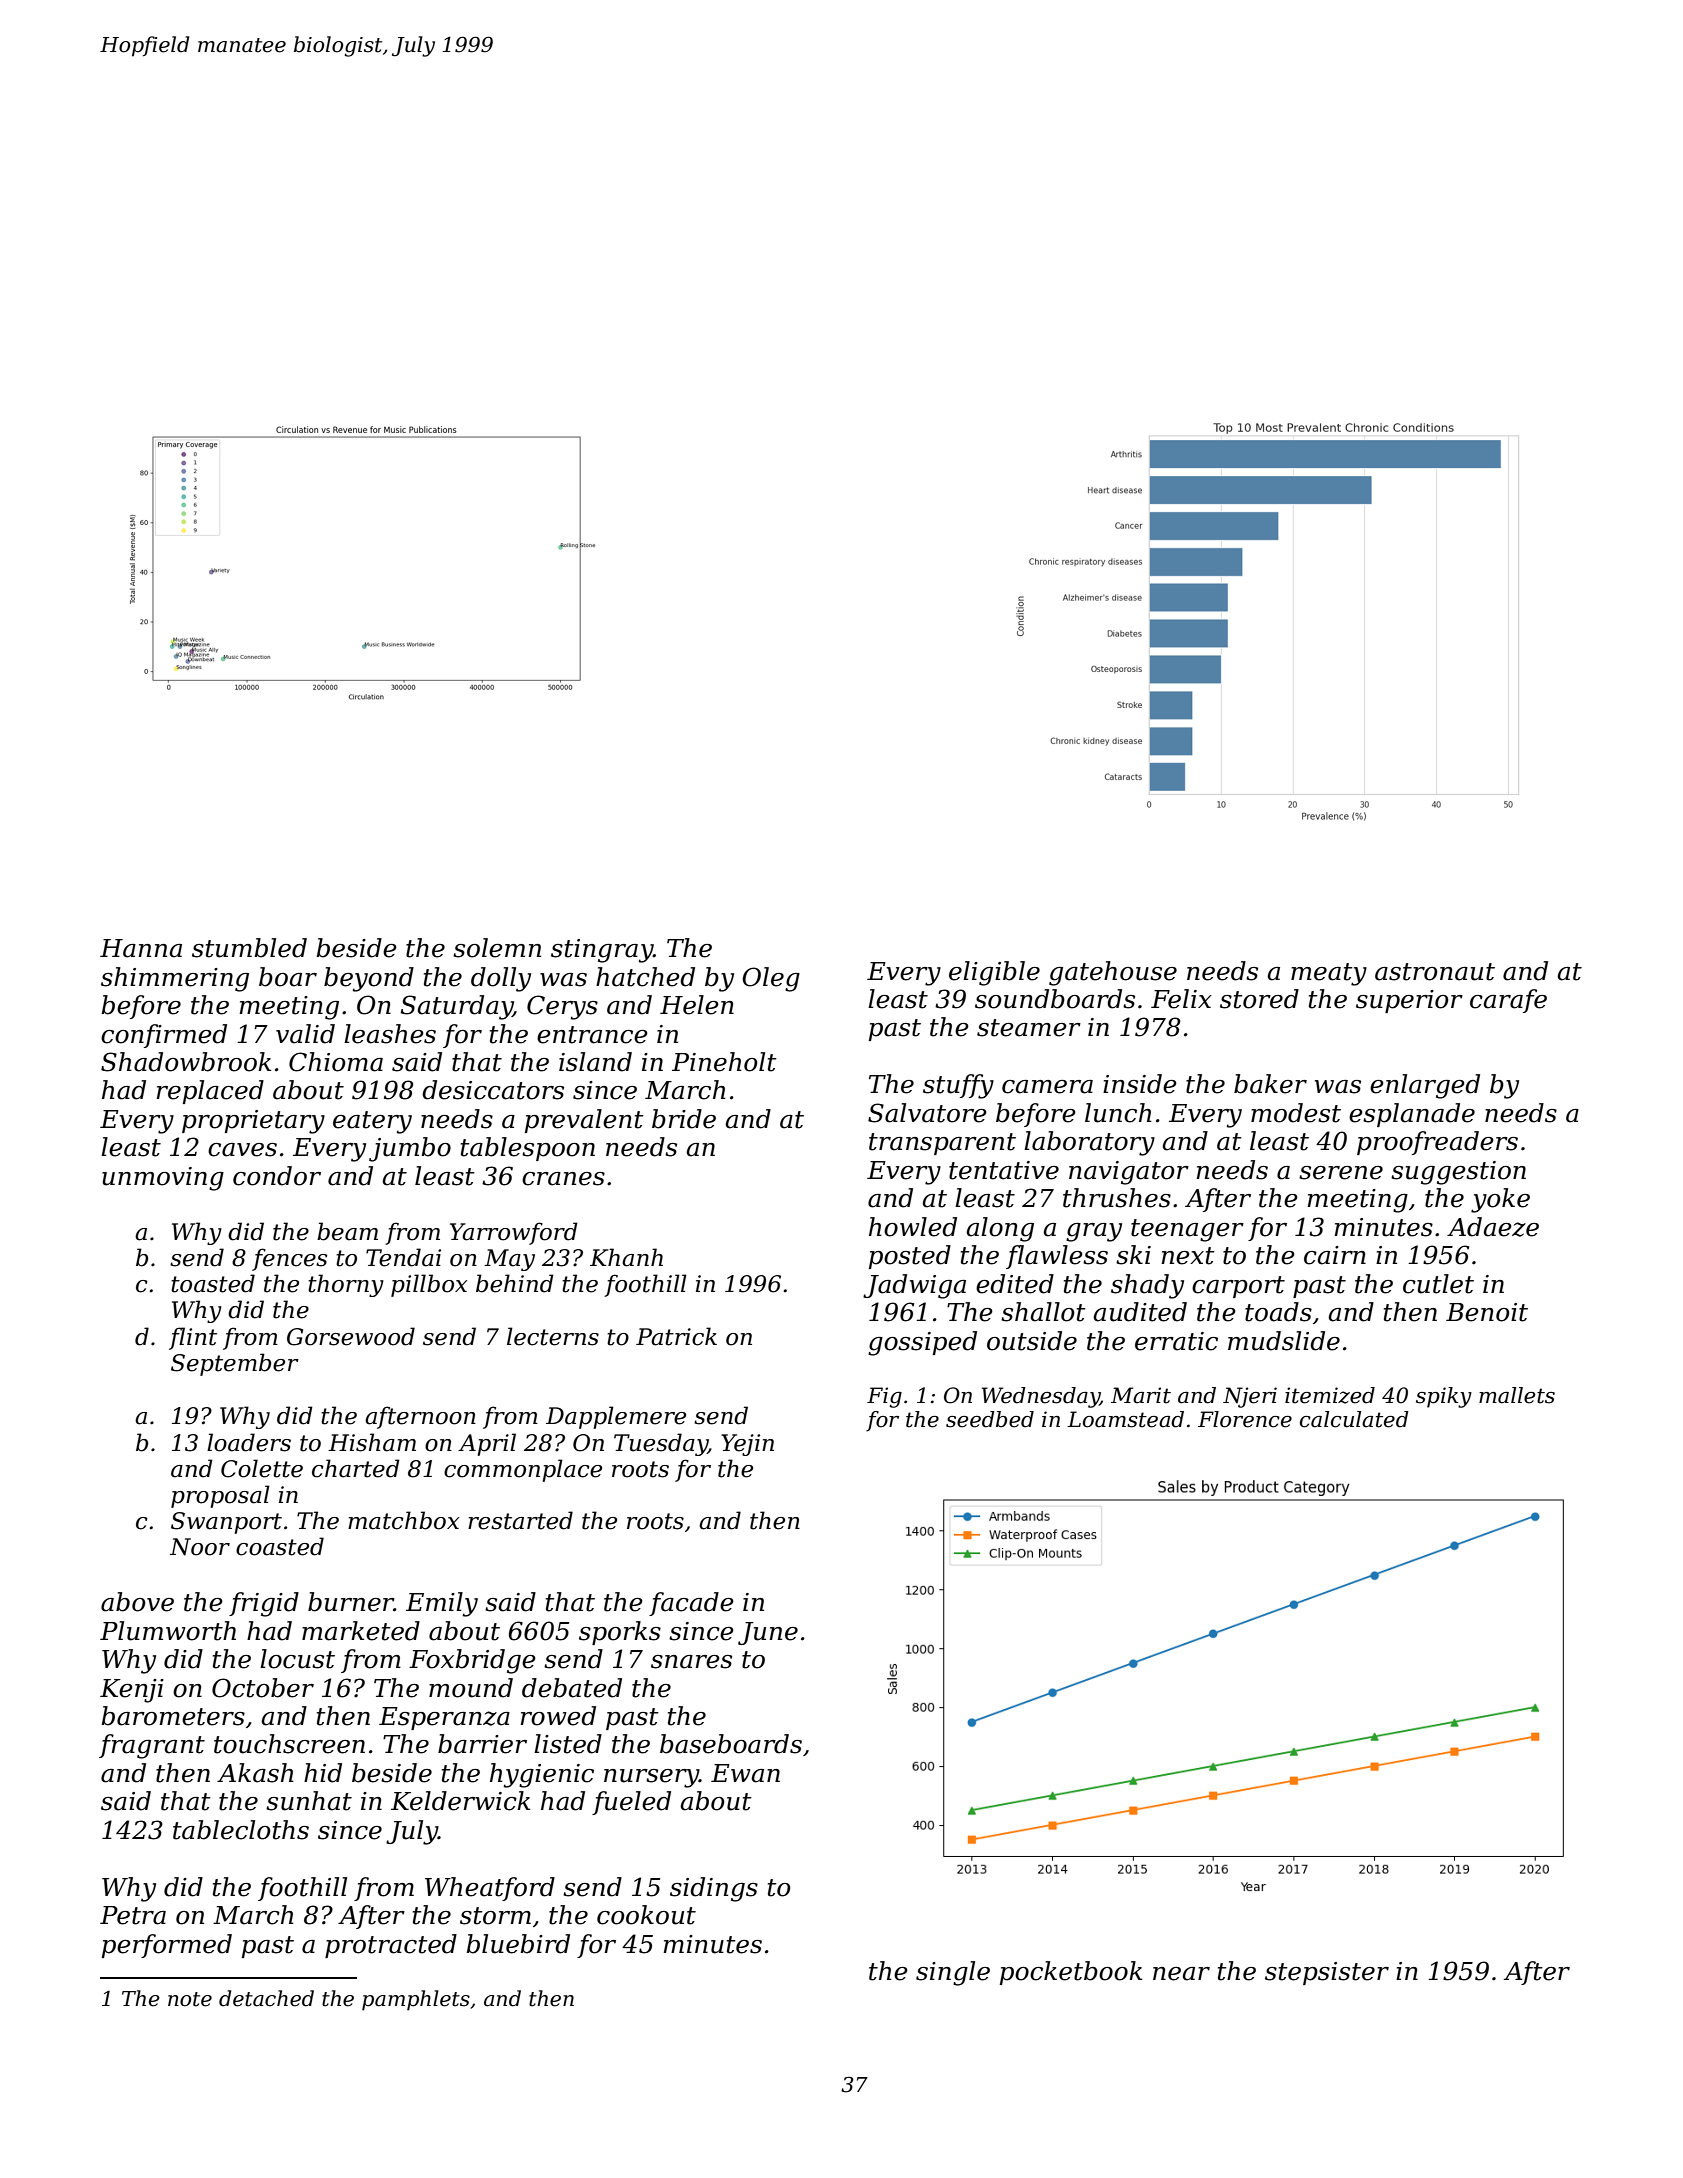 The width and height of the document is (1683, 2178). I want to click on snares, so click(691, 1662).
